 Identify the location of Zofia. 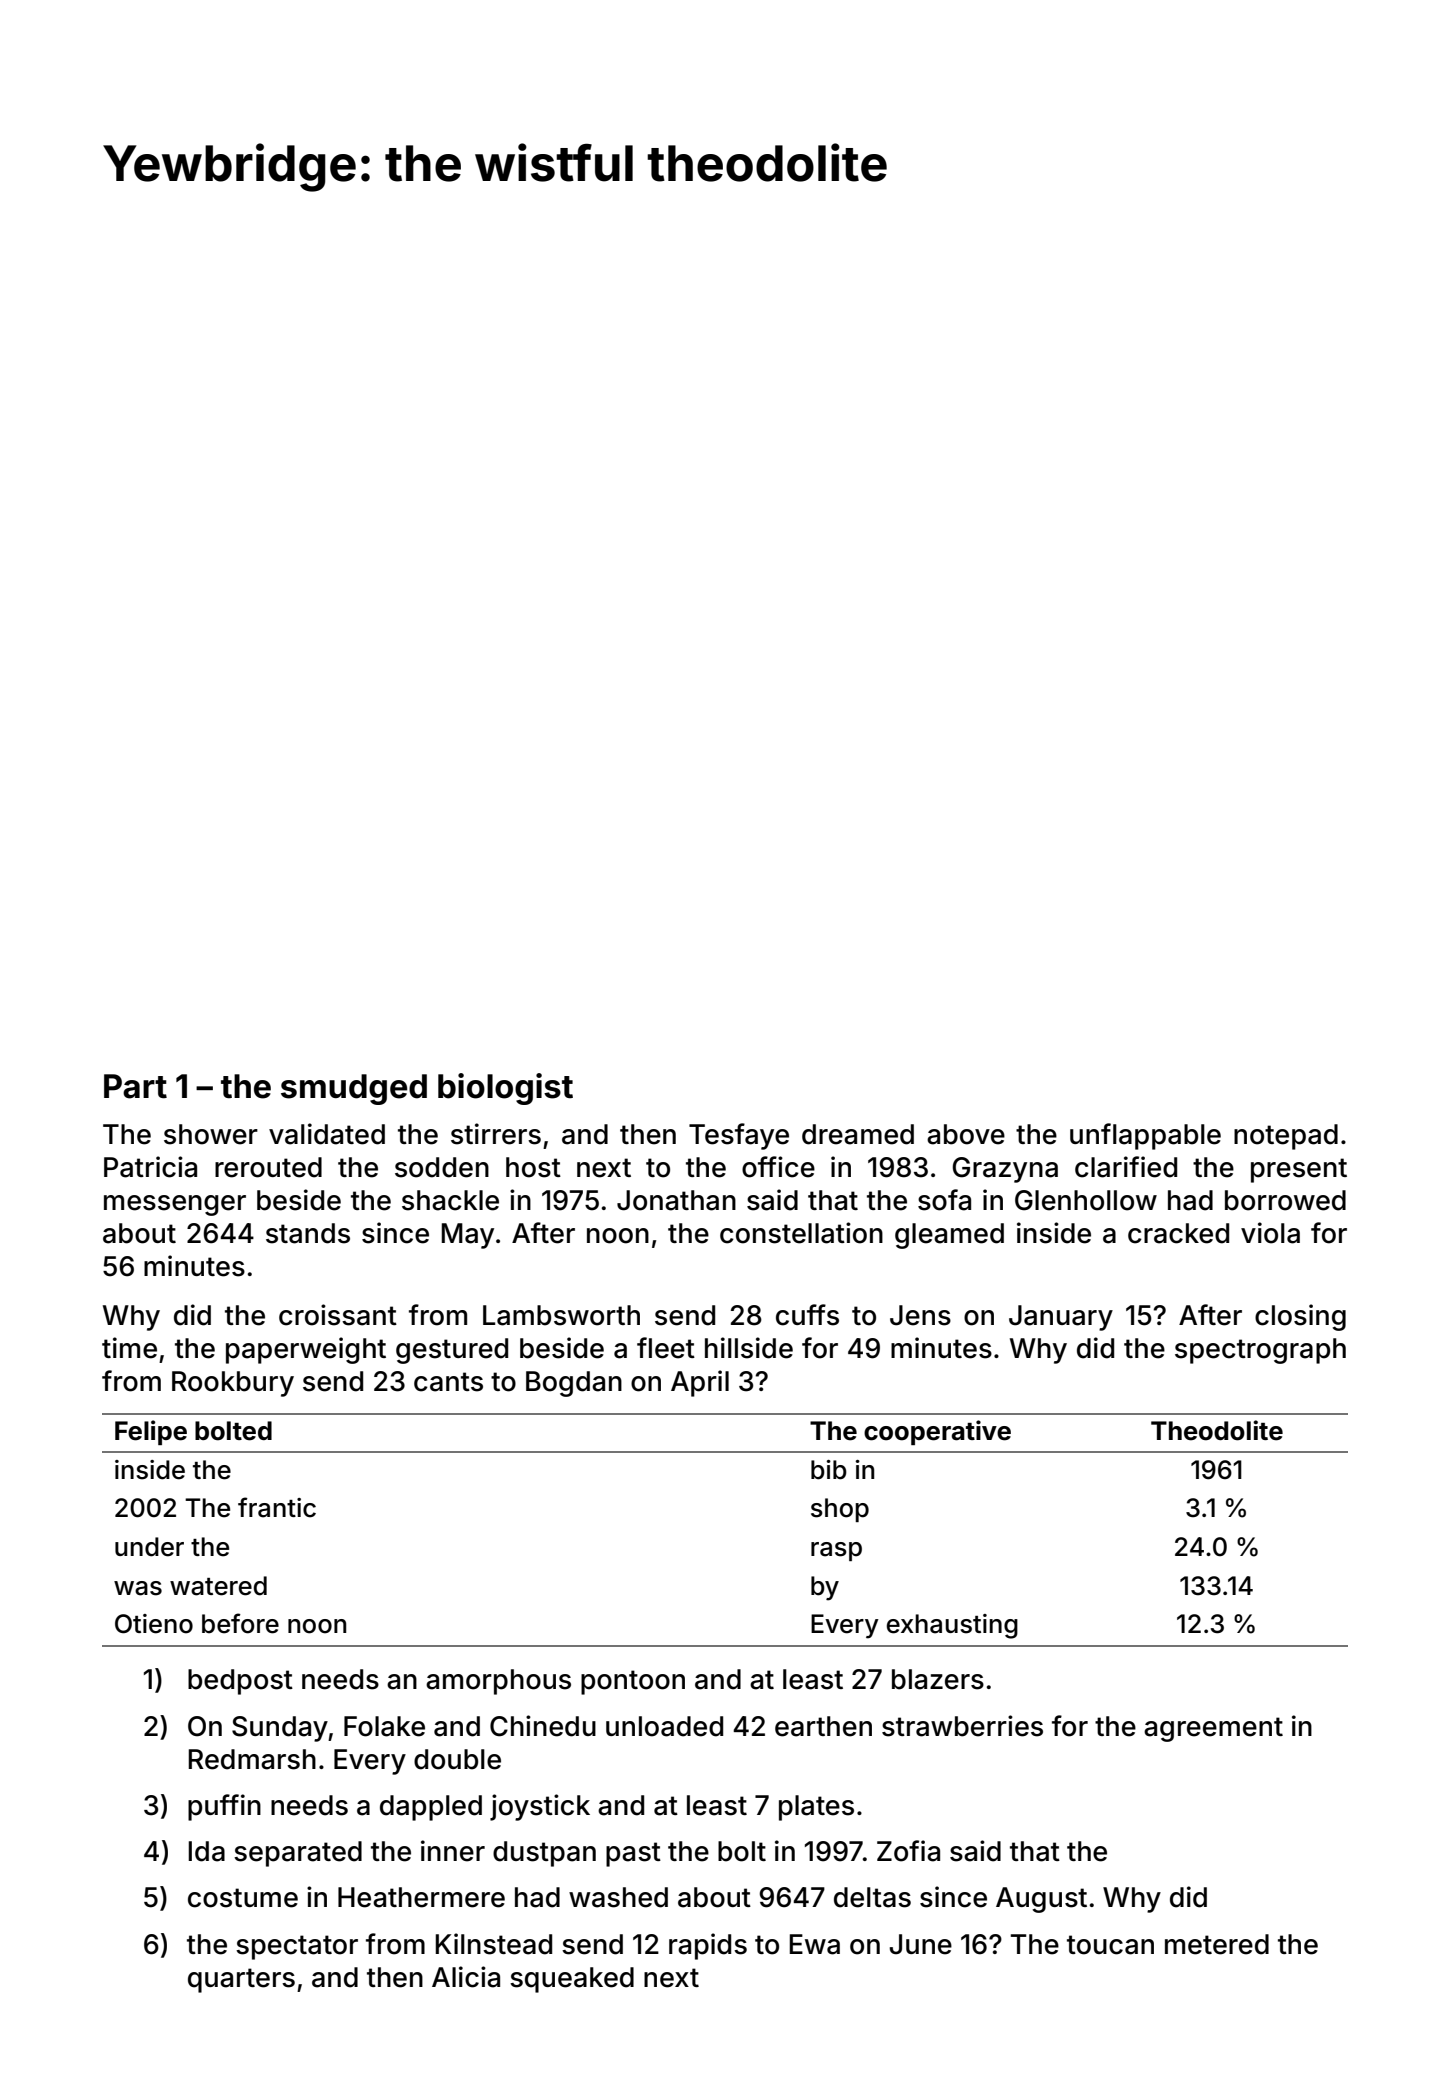
(908, 1851).
